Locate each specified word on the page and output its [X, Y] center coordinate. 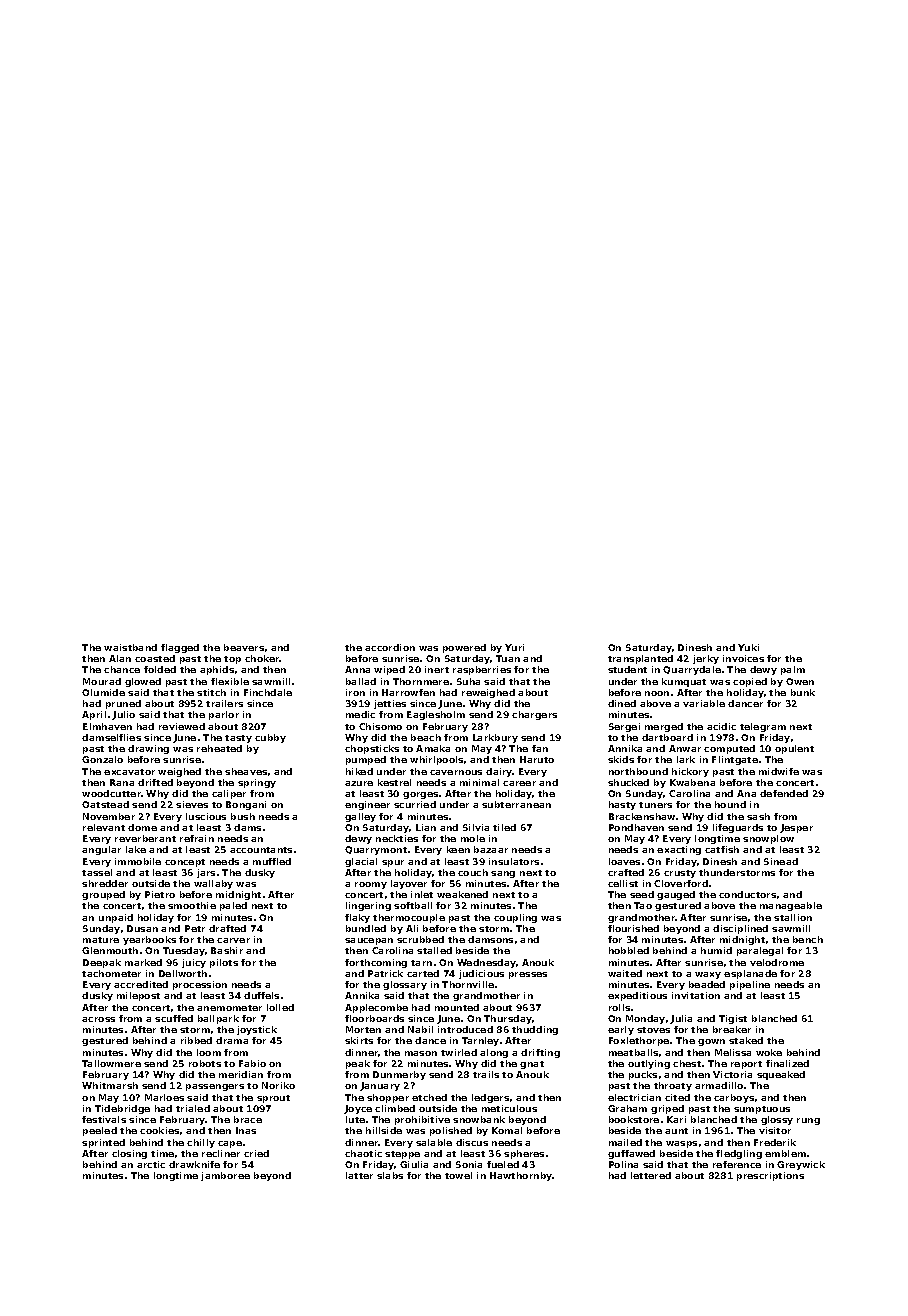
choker [262, 658]
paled [233, 906]
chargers [534, 715]
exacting [679, 850]
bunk [803, 692]
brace [248, 1119]
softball [413, 905]
